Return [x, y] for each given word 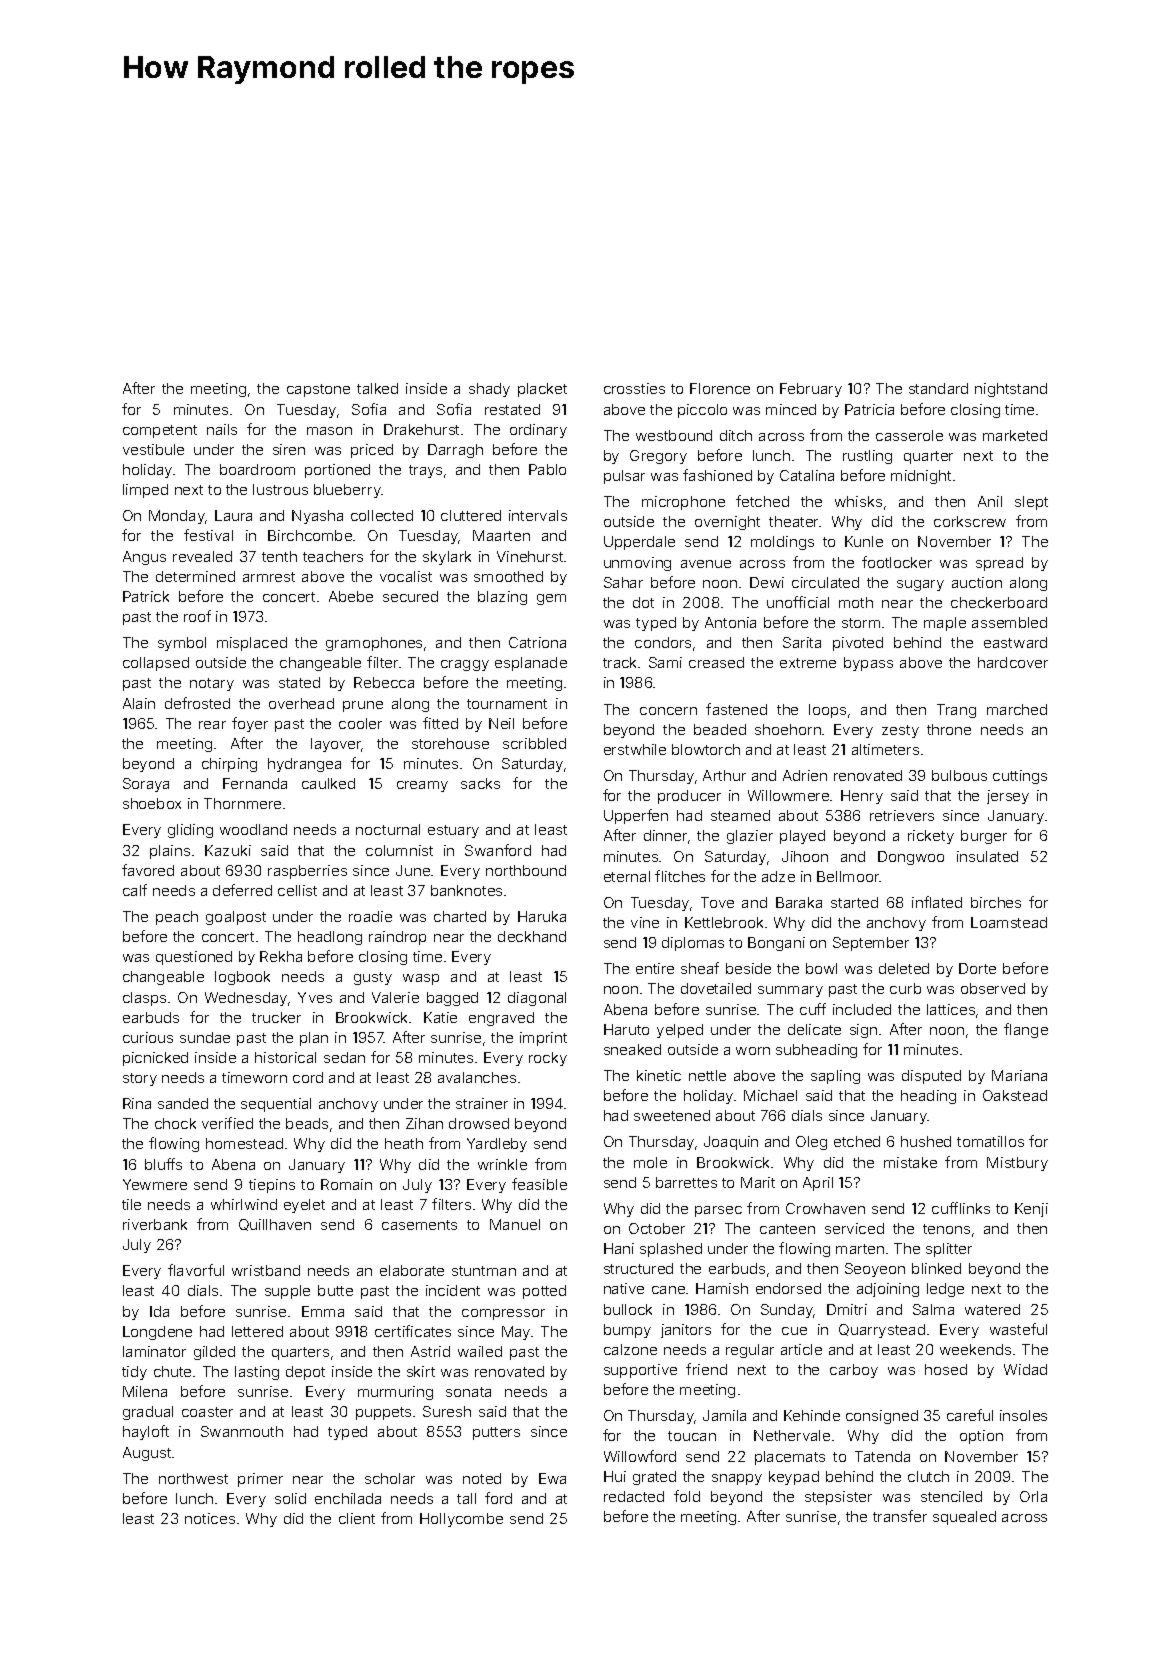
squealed [964, 1518]
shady [489, 390]
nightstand [1011, 390]
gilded [214, 1353]
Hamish [722, 1288]
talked [377, 388]
